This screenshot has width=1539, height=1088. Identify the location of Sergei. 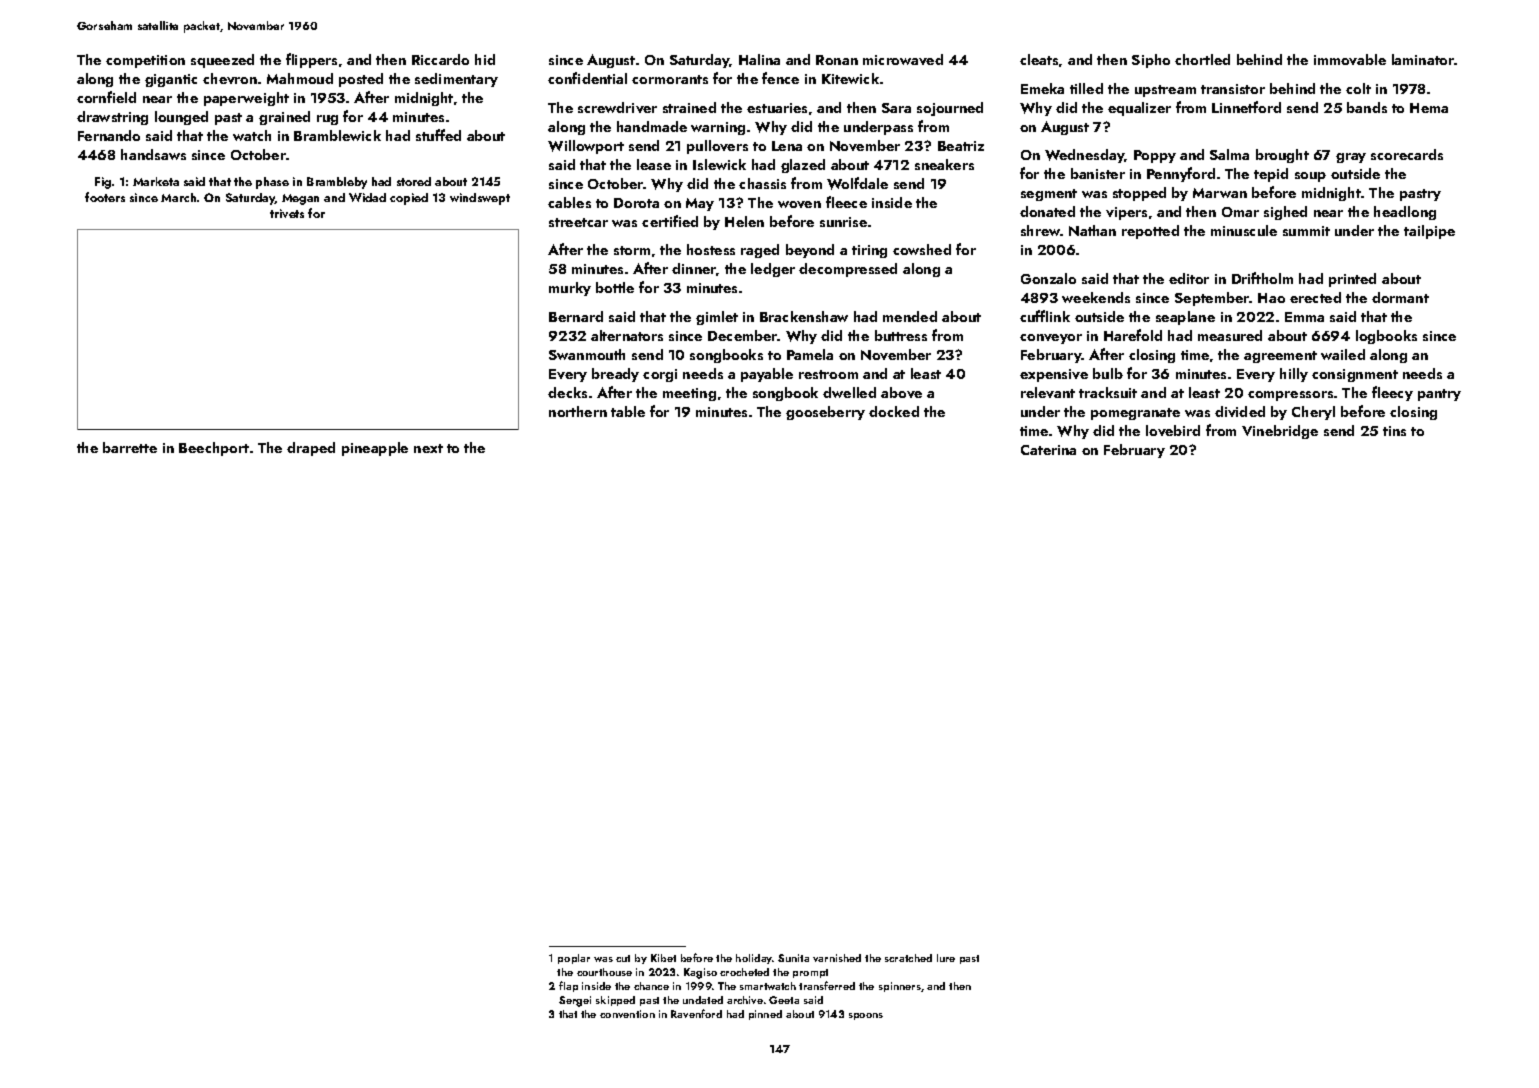
(575, 1001).
